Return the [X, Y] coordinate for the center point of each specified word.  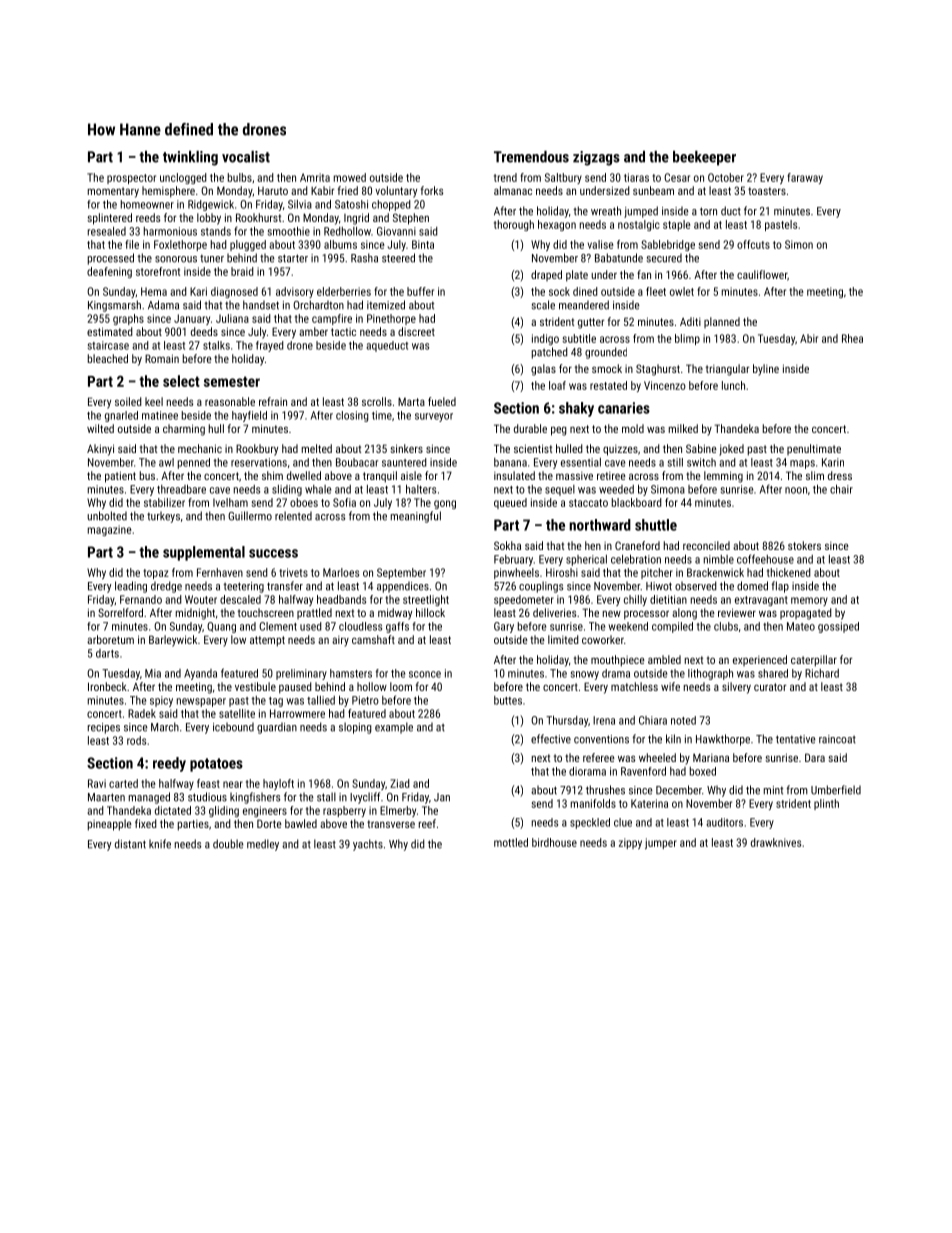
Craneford [637, 545]
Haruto [273, 190]
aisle [411, 475]
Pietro [365, 700]
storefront [158, 271]
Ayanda [200, 674]
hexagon [557, 225]
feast [208, 783]
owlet [682, 291]
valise [601, 244]
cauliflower [762, 274]
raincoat [837, 739]
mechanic [200, 448]
